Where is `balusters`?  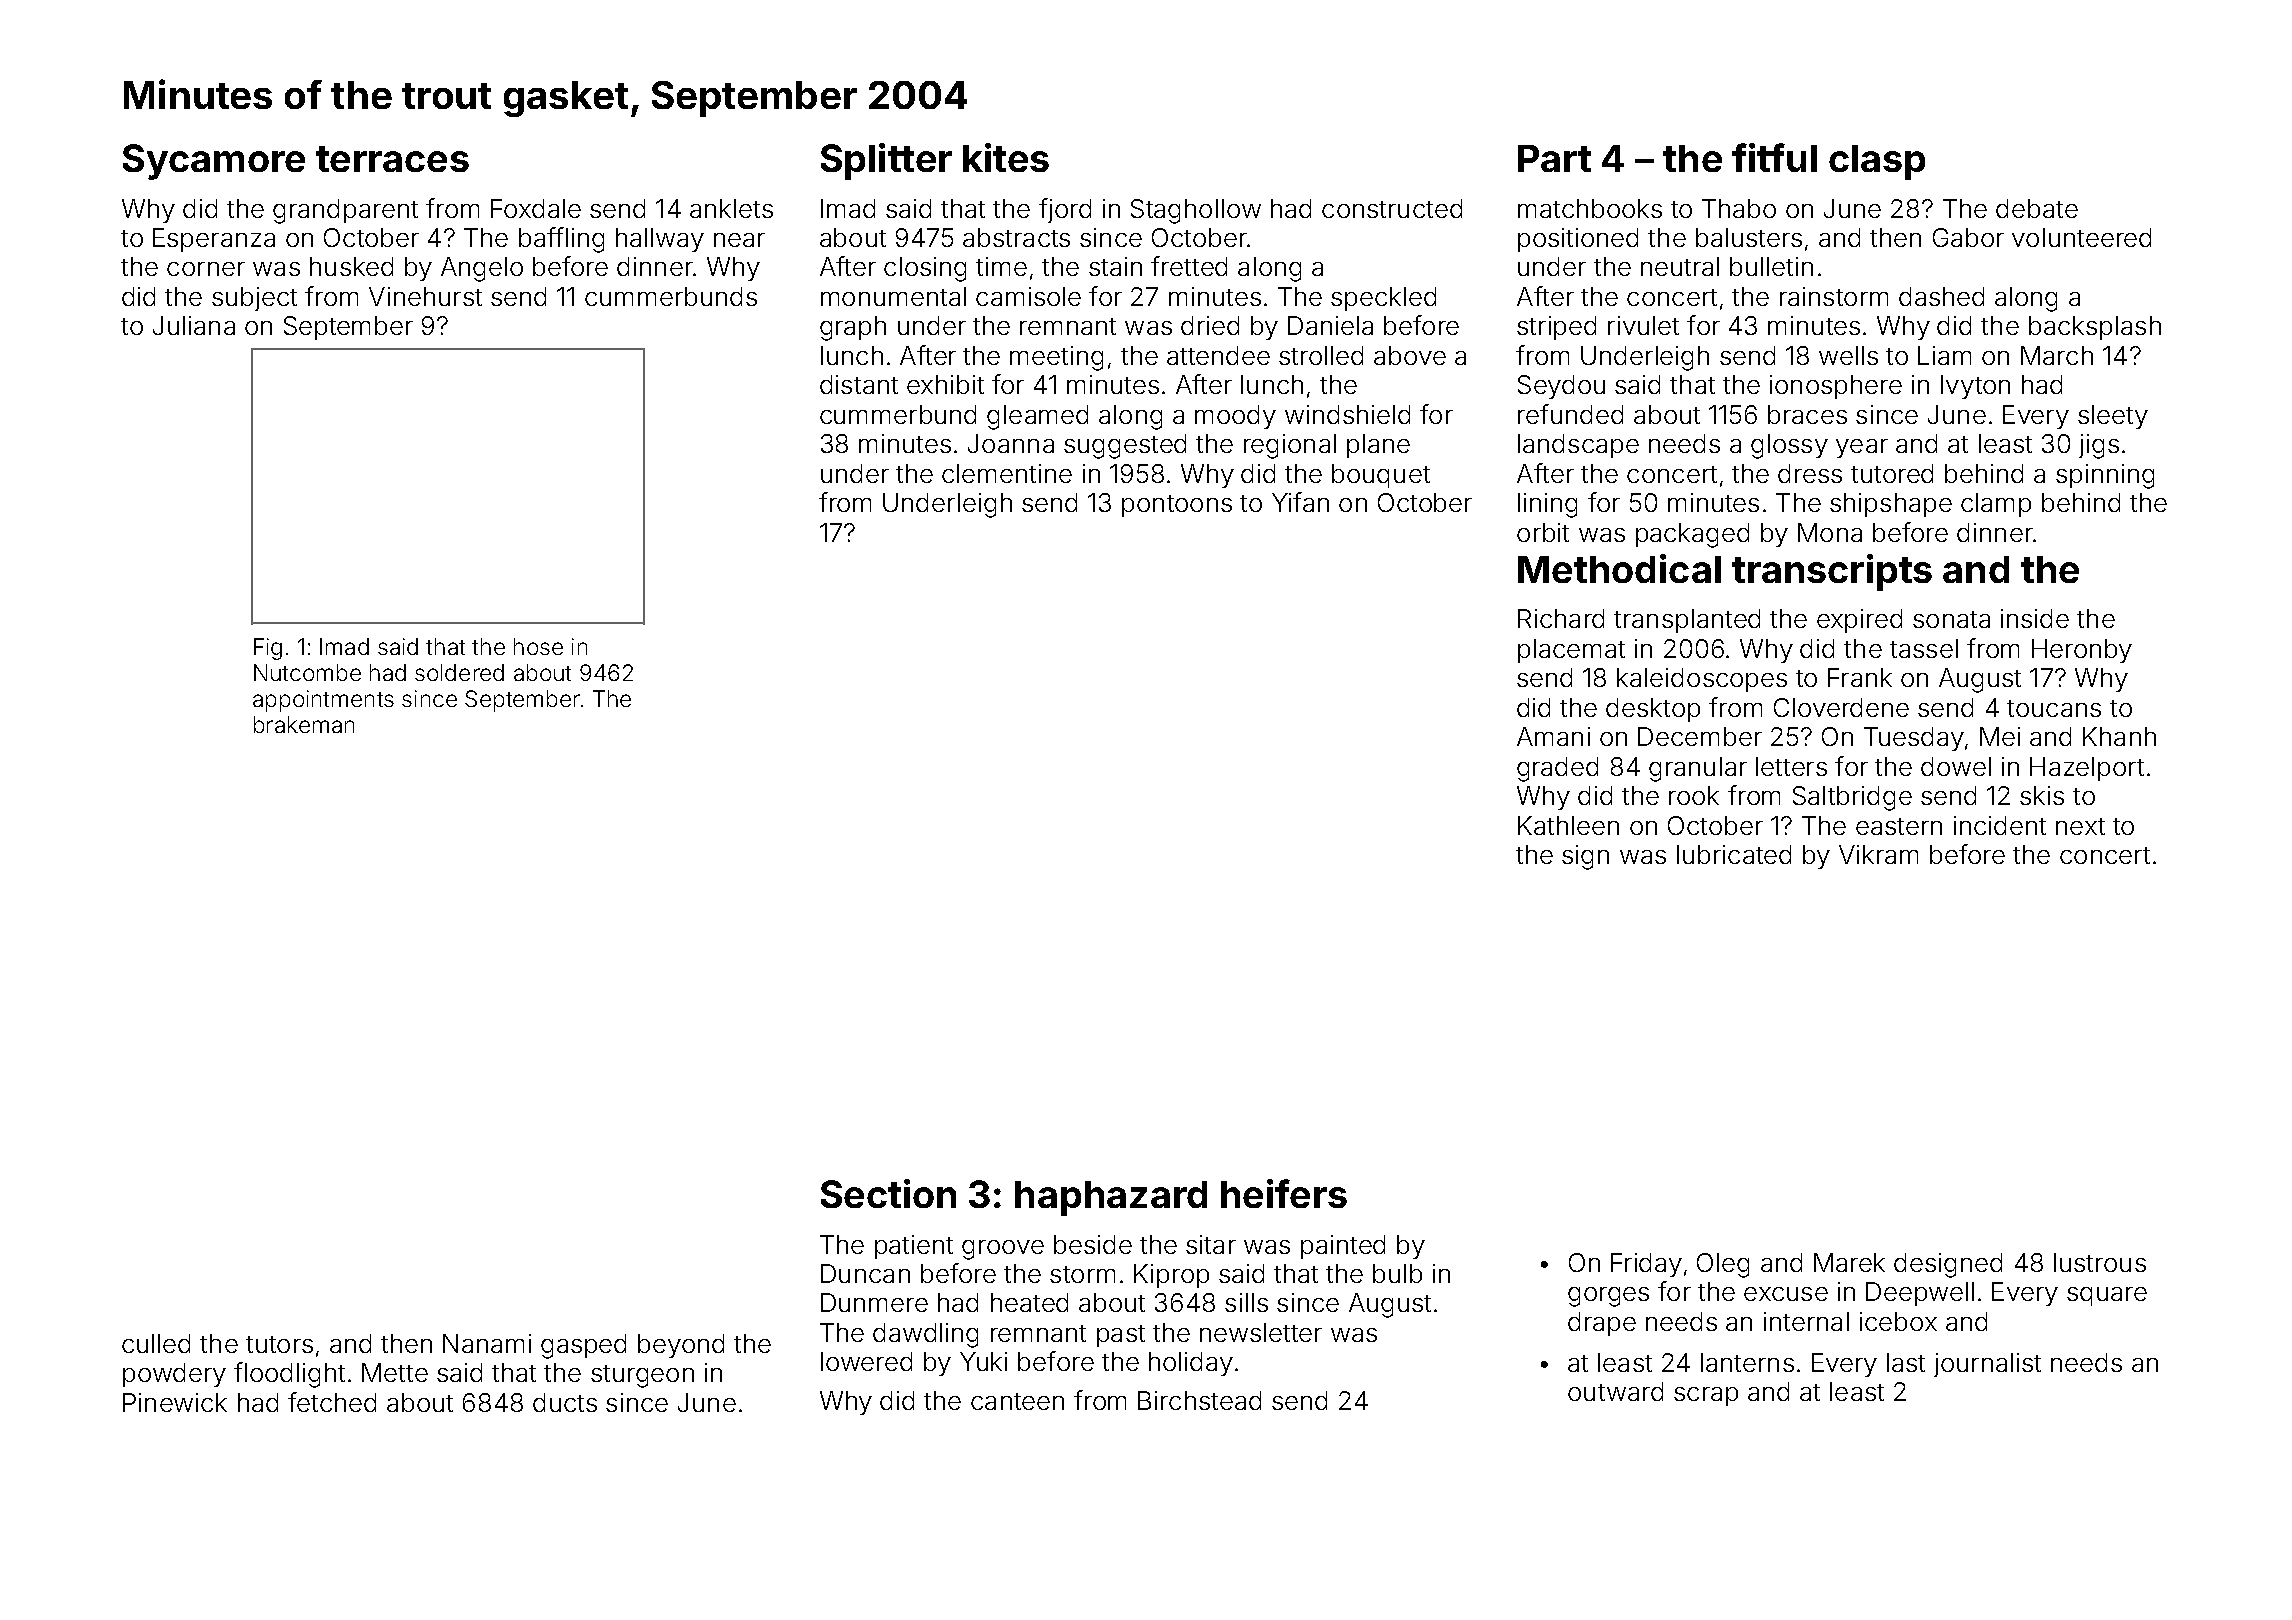 balusters is located at coordinates (1749, 237).
